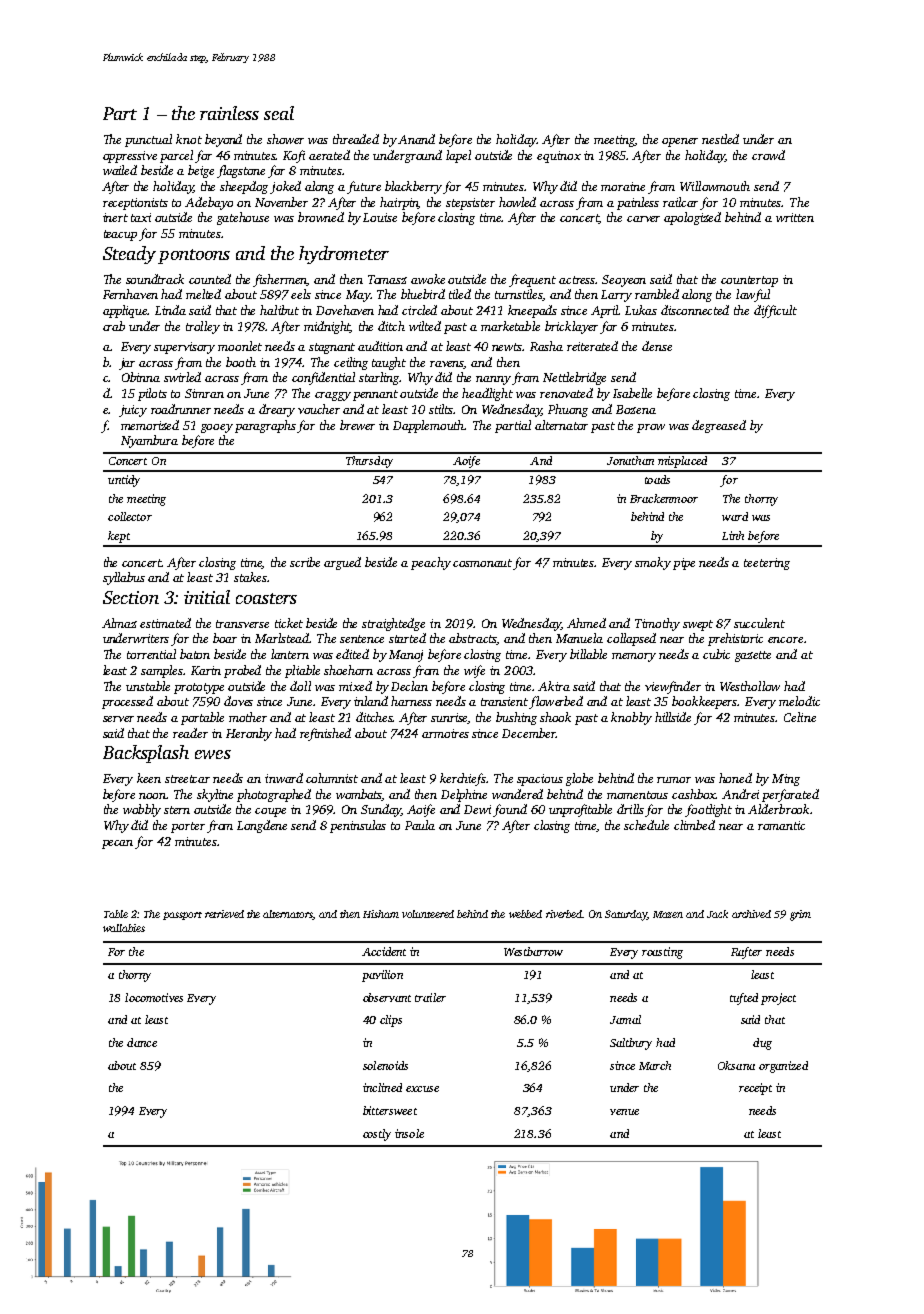 The width and height of the image is (924, 1314). What do you see at coordinates (130, 516) in the image?
I see `collector` at bounding box center [130, 516].
